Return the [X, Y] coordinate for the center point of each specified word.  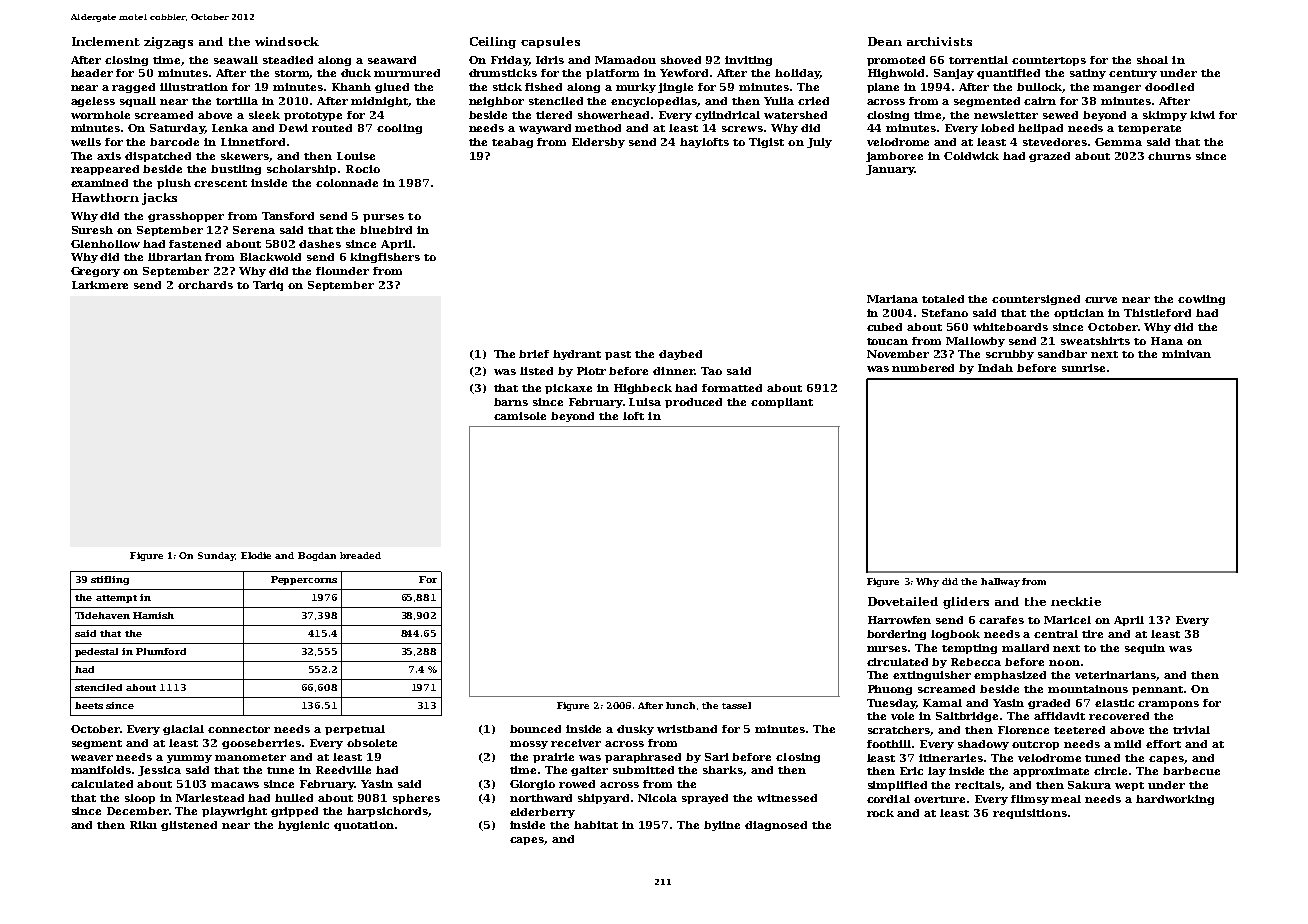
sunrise [1083, 368]
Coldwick [971, 156]
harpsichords [387, 812]
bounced [535, 729]
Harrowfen [899, 620]
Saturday [177, 129]
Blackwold [270, 257]
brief [534, 354]
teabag [512, 143]
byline [722, 826]
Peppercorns [304, 580]
